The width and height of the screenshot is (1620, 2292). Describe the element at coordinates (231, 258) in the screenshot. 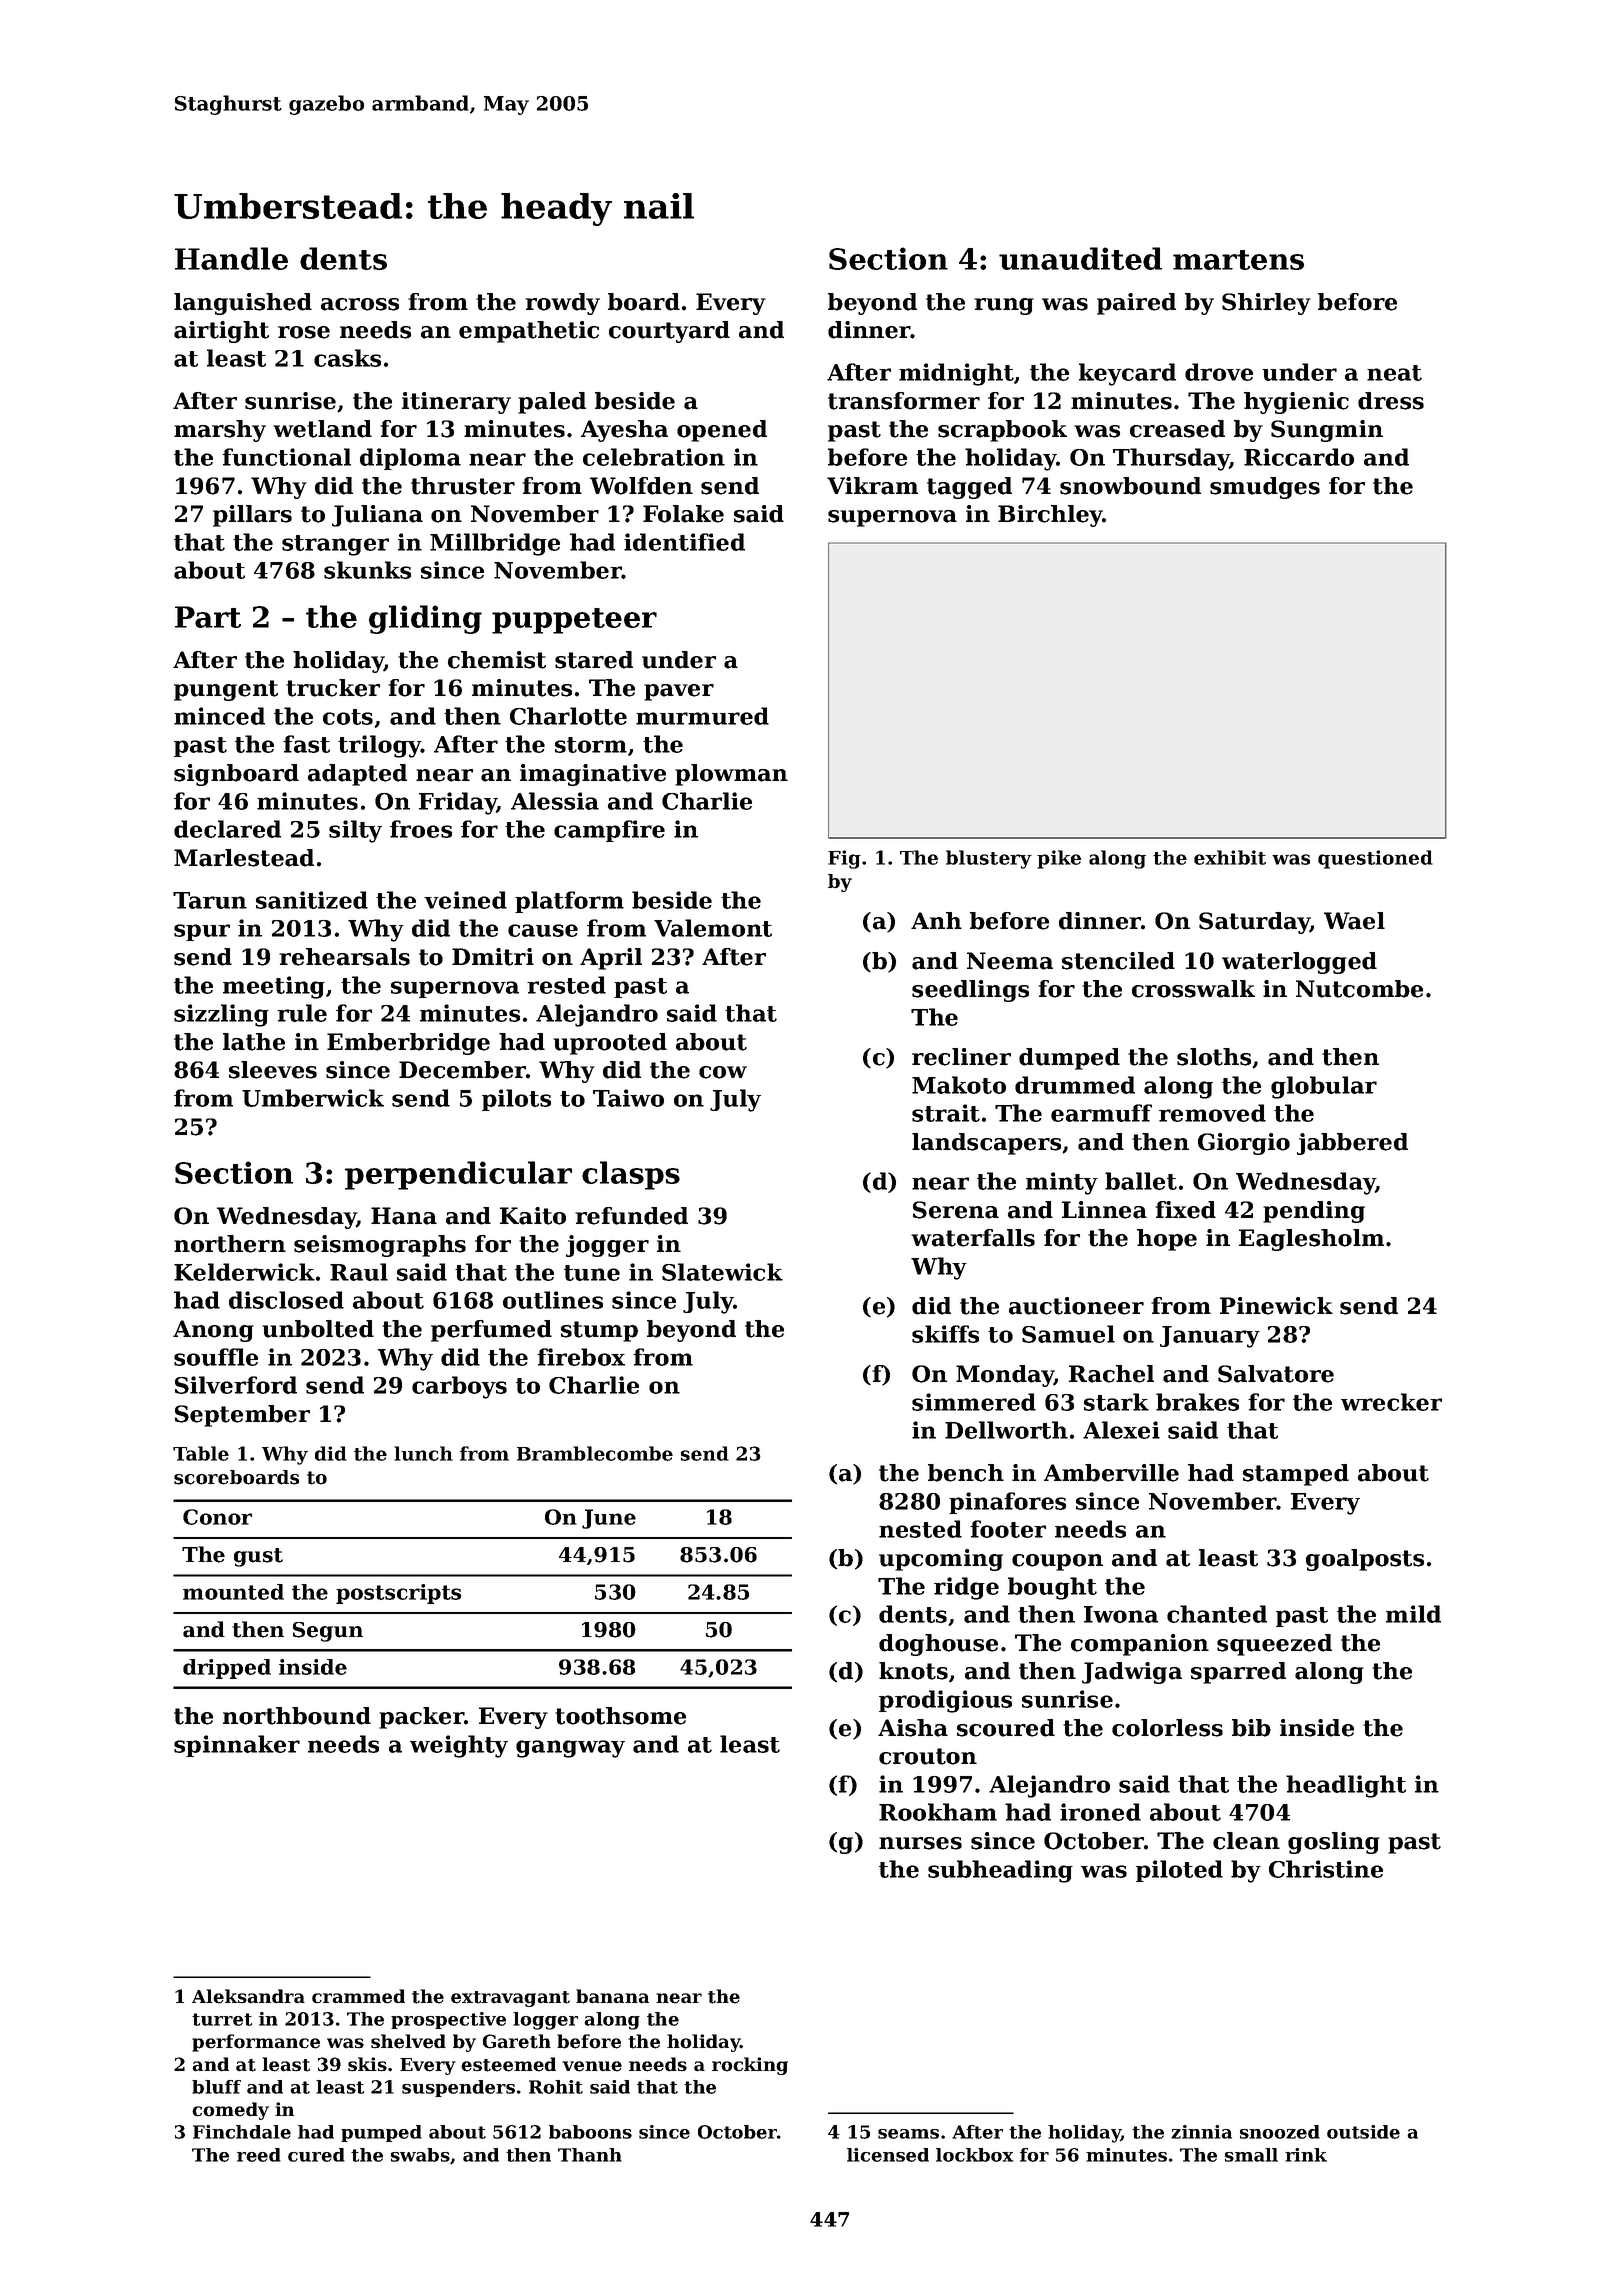

I see `Handle` at that location.
